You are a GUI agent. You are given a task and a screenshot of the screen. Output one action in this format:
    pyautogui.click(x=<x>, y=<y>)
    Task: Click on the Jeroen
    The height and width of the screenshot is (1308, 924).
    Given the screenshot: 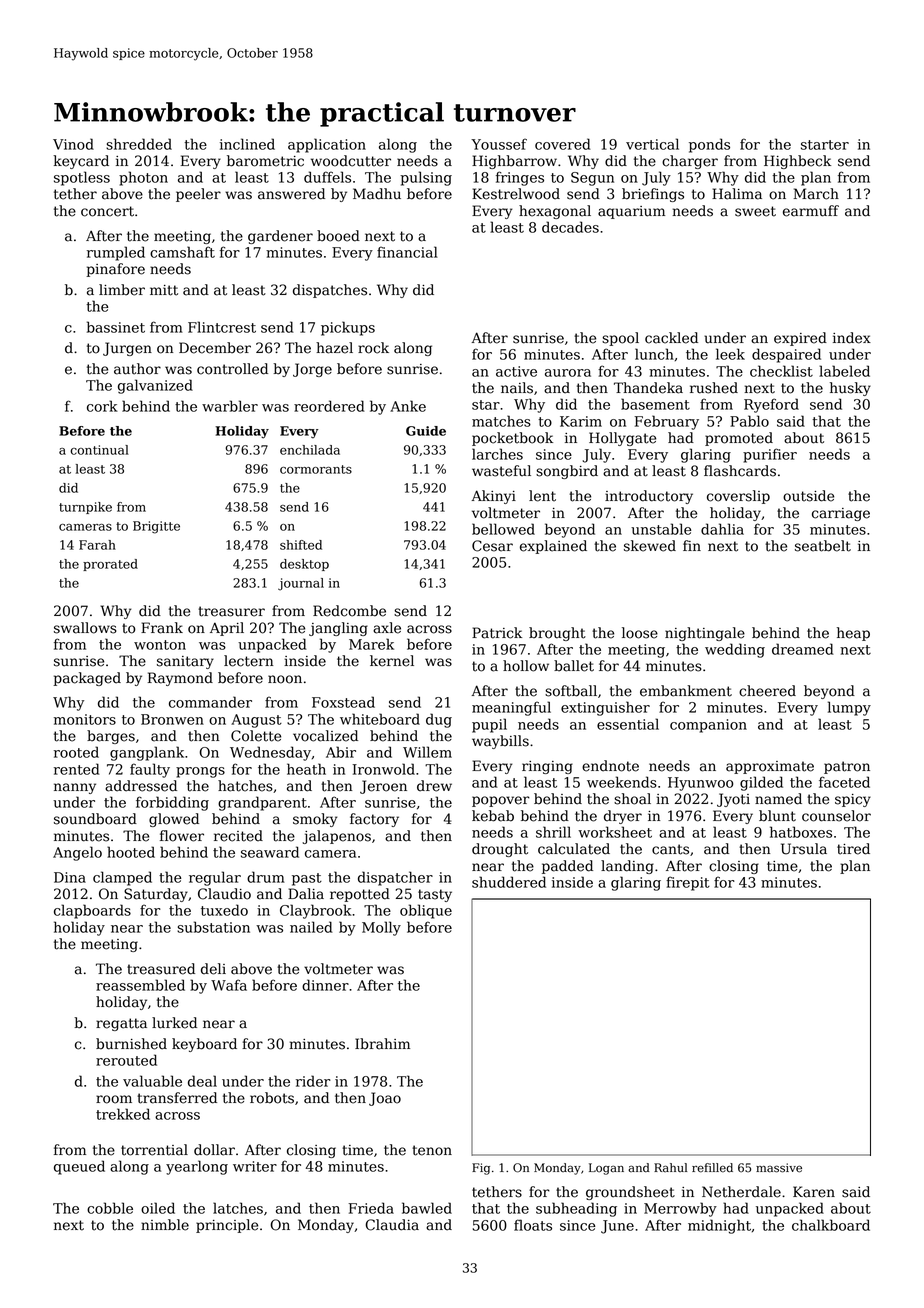 What is the action you would take?
    pyautogui.click(x=383, y=787)
